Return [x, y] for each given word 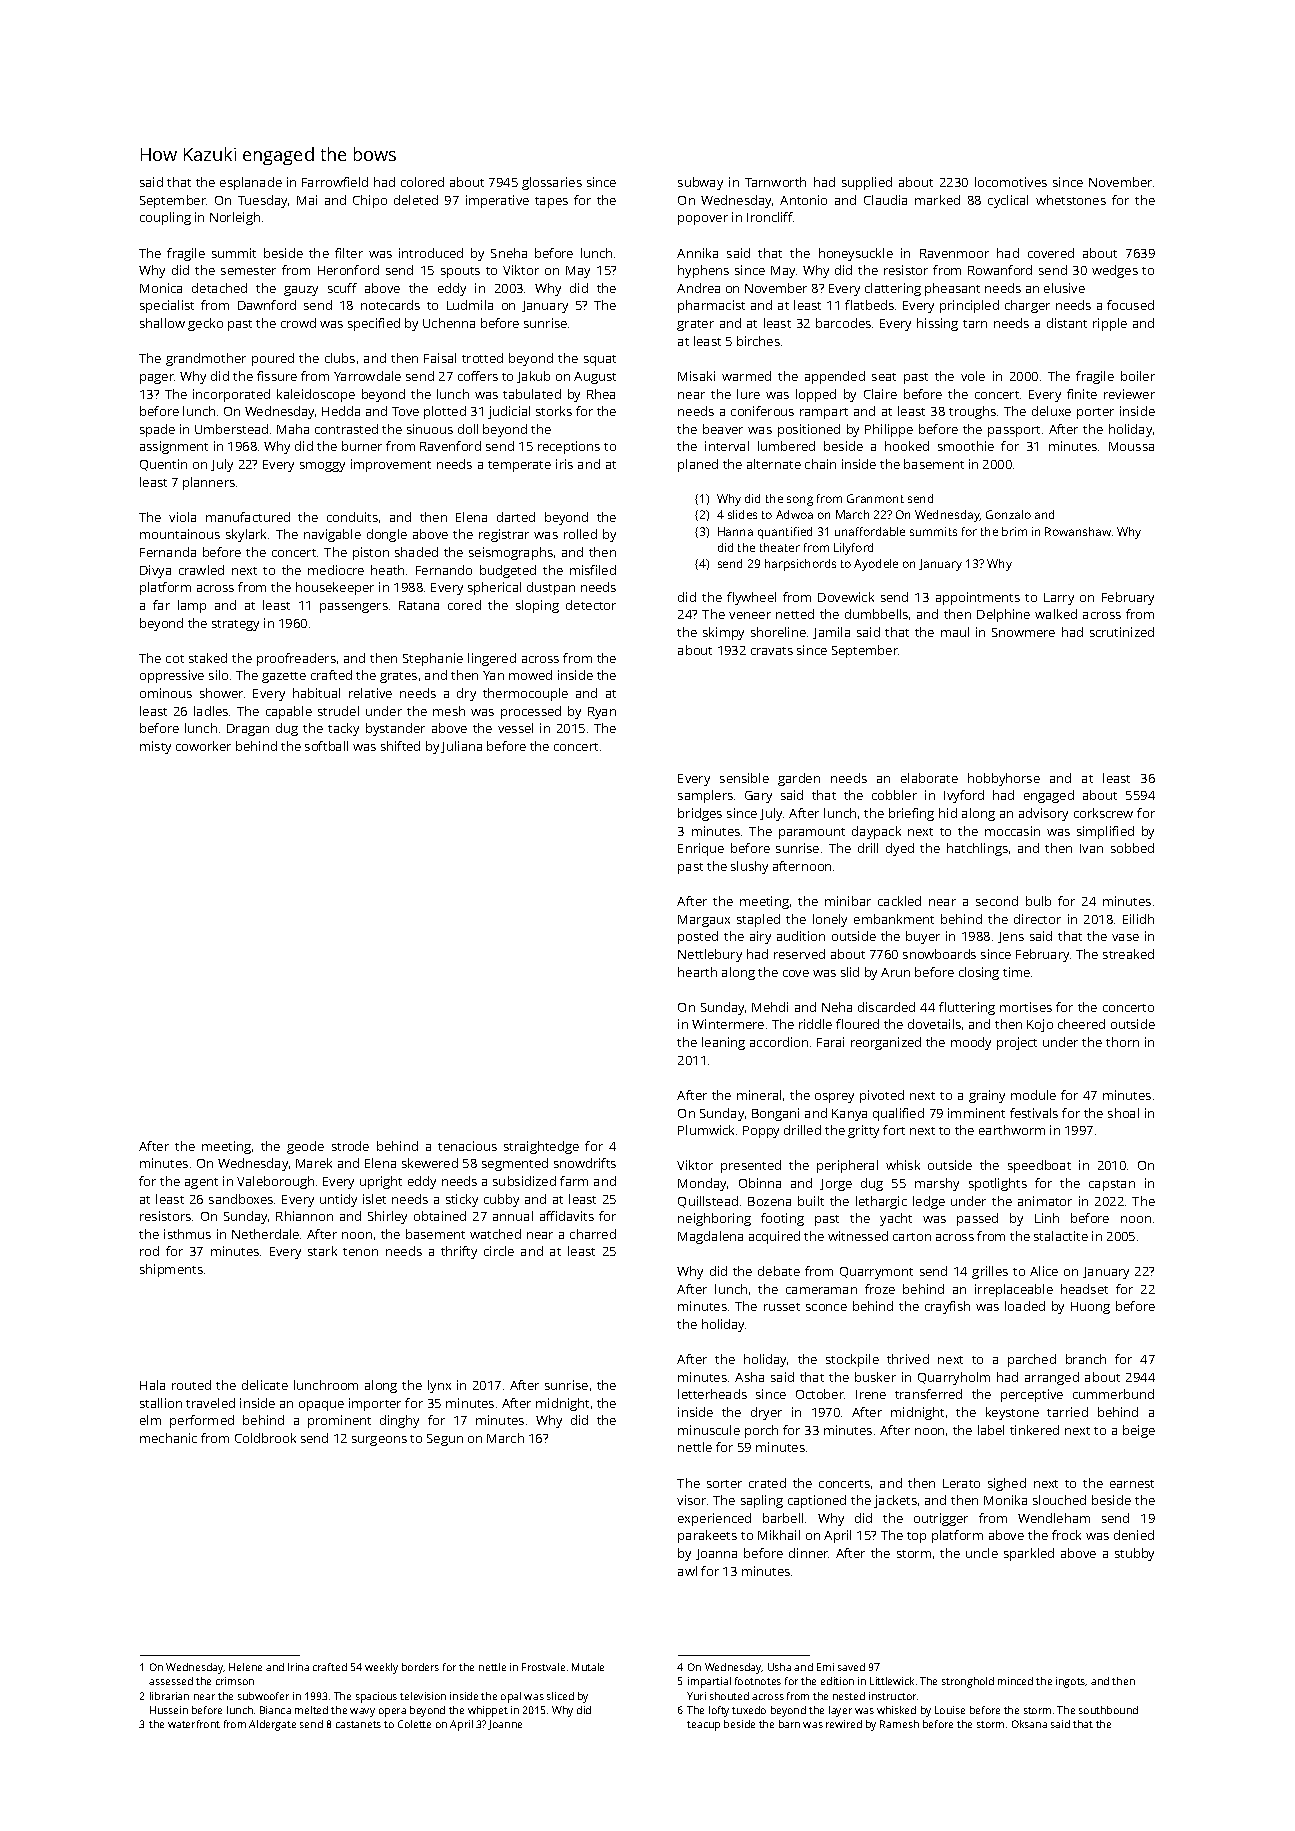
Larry [1059, 599]
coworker [203, 746]
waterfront [194, 1724]
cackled [899, 901]
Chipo [370, 201]
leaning [723, 1043]
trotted [482, 358]
